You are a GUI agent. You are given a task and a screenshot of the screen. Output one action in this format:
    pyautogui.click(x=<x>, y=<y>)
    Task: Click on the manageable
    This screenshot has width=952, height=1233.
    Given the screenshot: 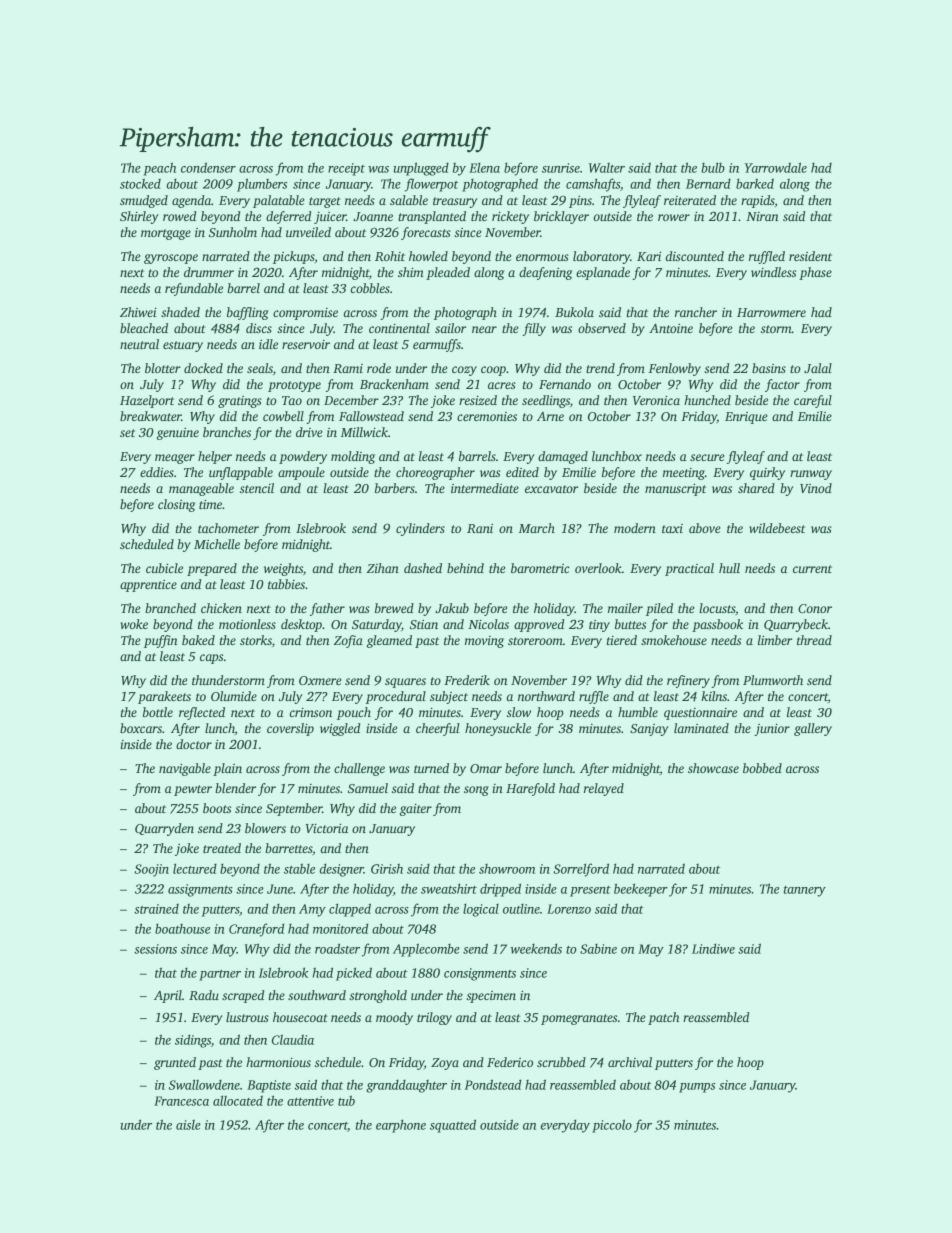 What is the action you would take?
    pyautogui.click(x=201, y=489)
